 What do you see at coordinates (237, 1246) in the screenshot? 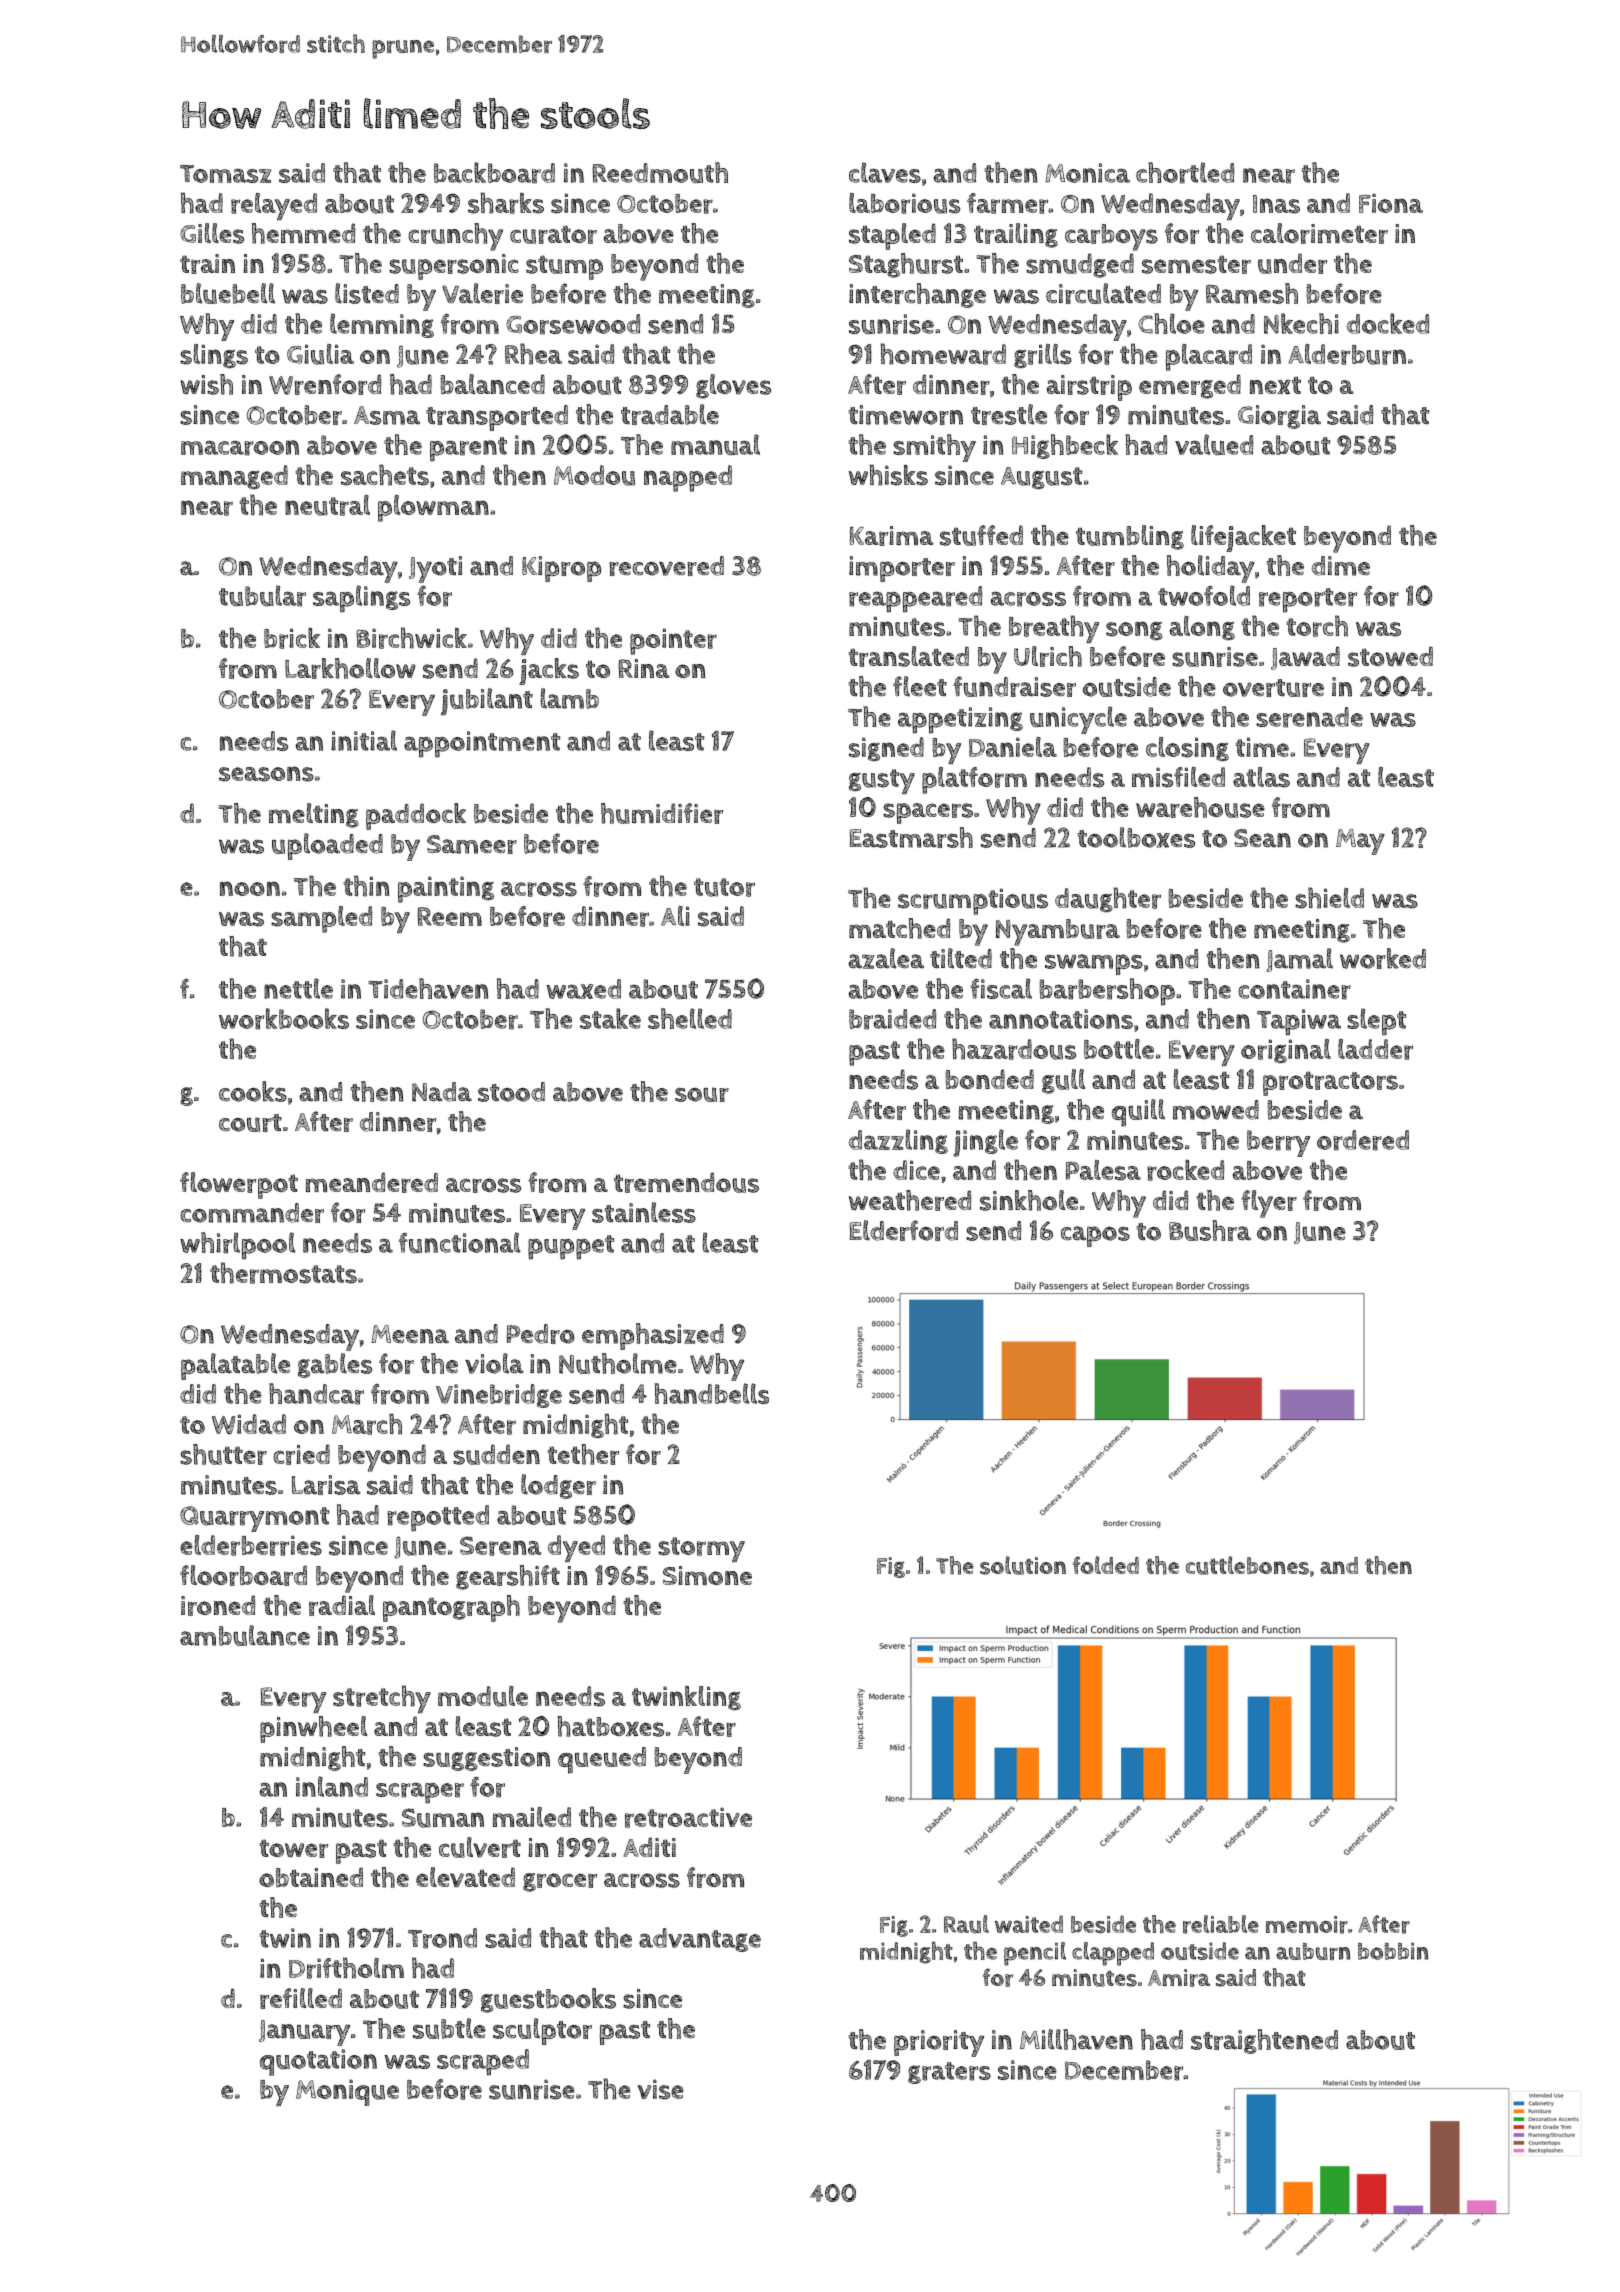
I see `whirlpool` at bounding box center [237, 1246].
